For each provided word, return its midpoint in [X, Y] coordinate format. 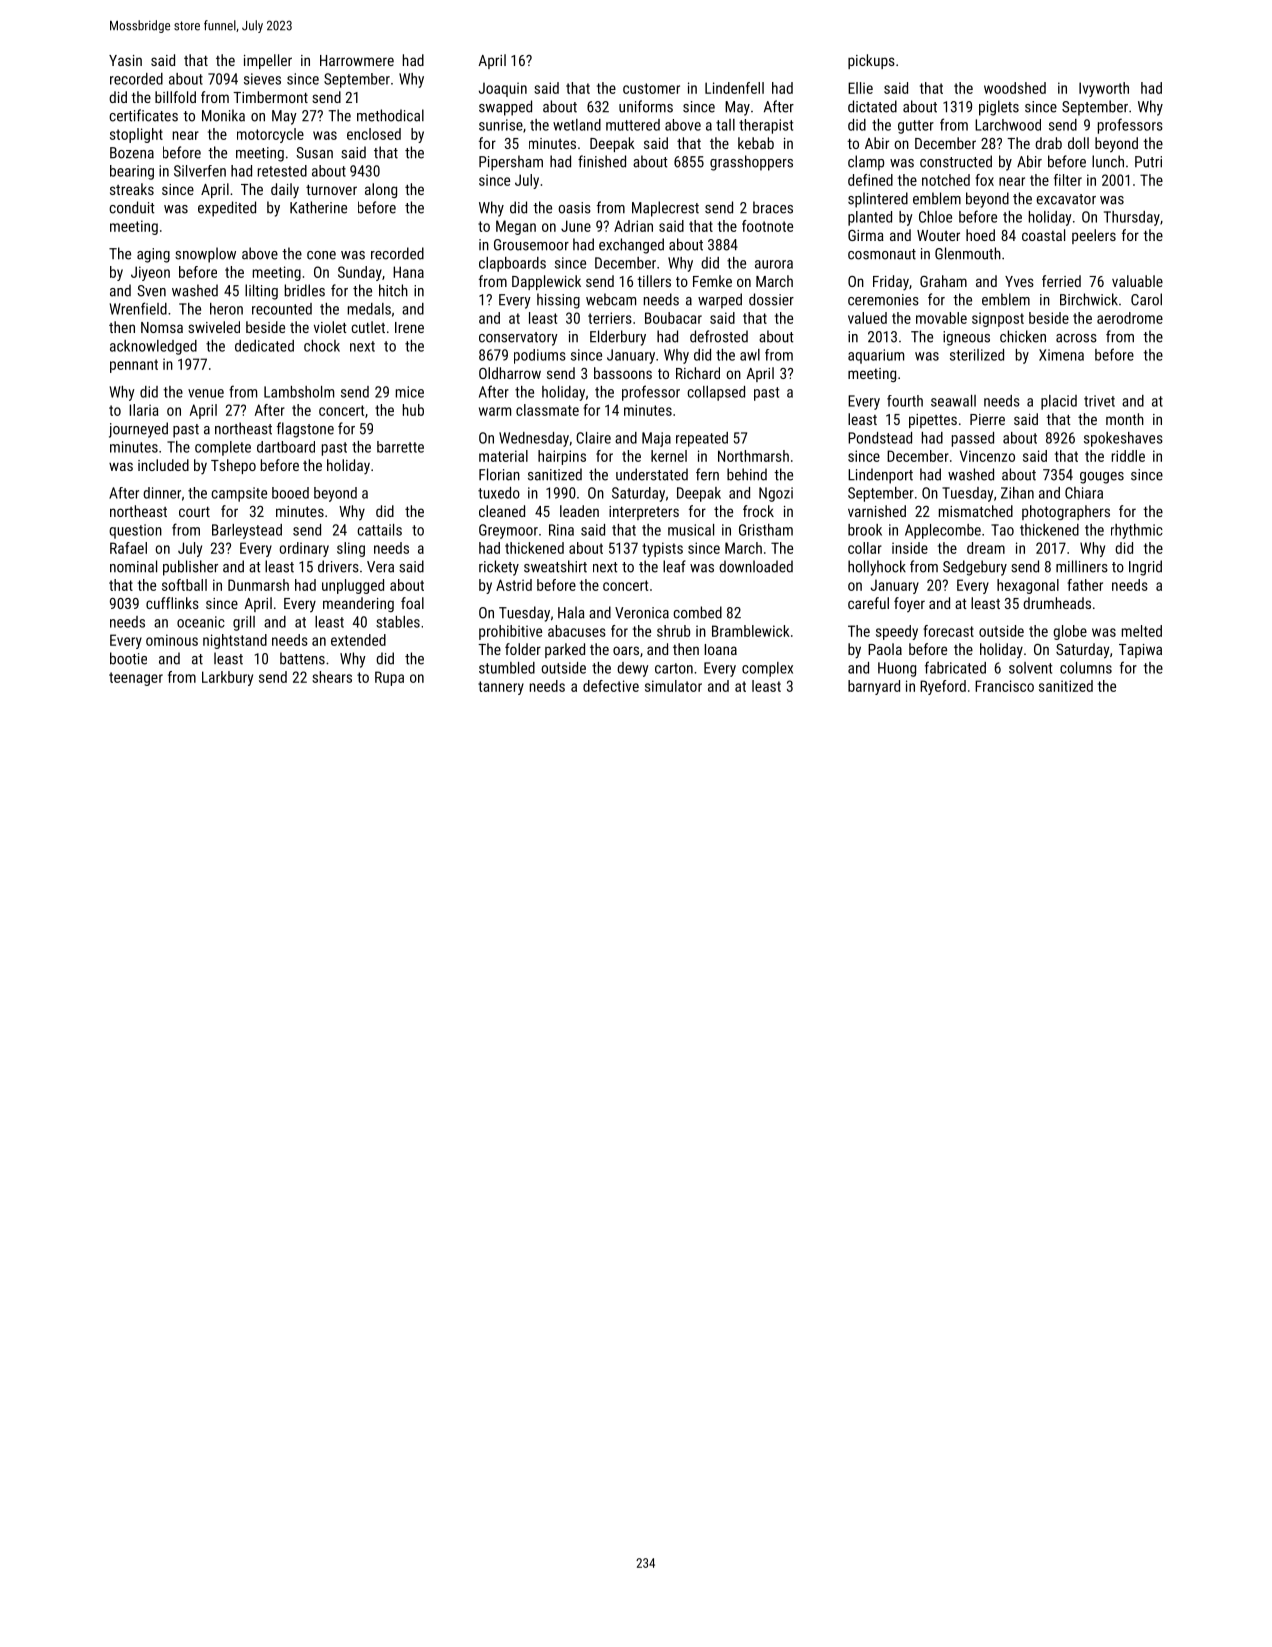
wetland [577, 125]
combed [697, 612]
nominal [133, 566]
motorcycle [270, 135]
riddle [1128, 456]
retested [282, 171]
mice [410, 392]
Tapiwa [1140, 651]
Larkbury [227, 678]
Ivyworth [1104, 89]
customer [651, 88]
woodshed [1015, 88]
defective [611, 686]
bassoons [623, 373]
